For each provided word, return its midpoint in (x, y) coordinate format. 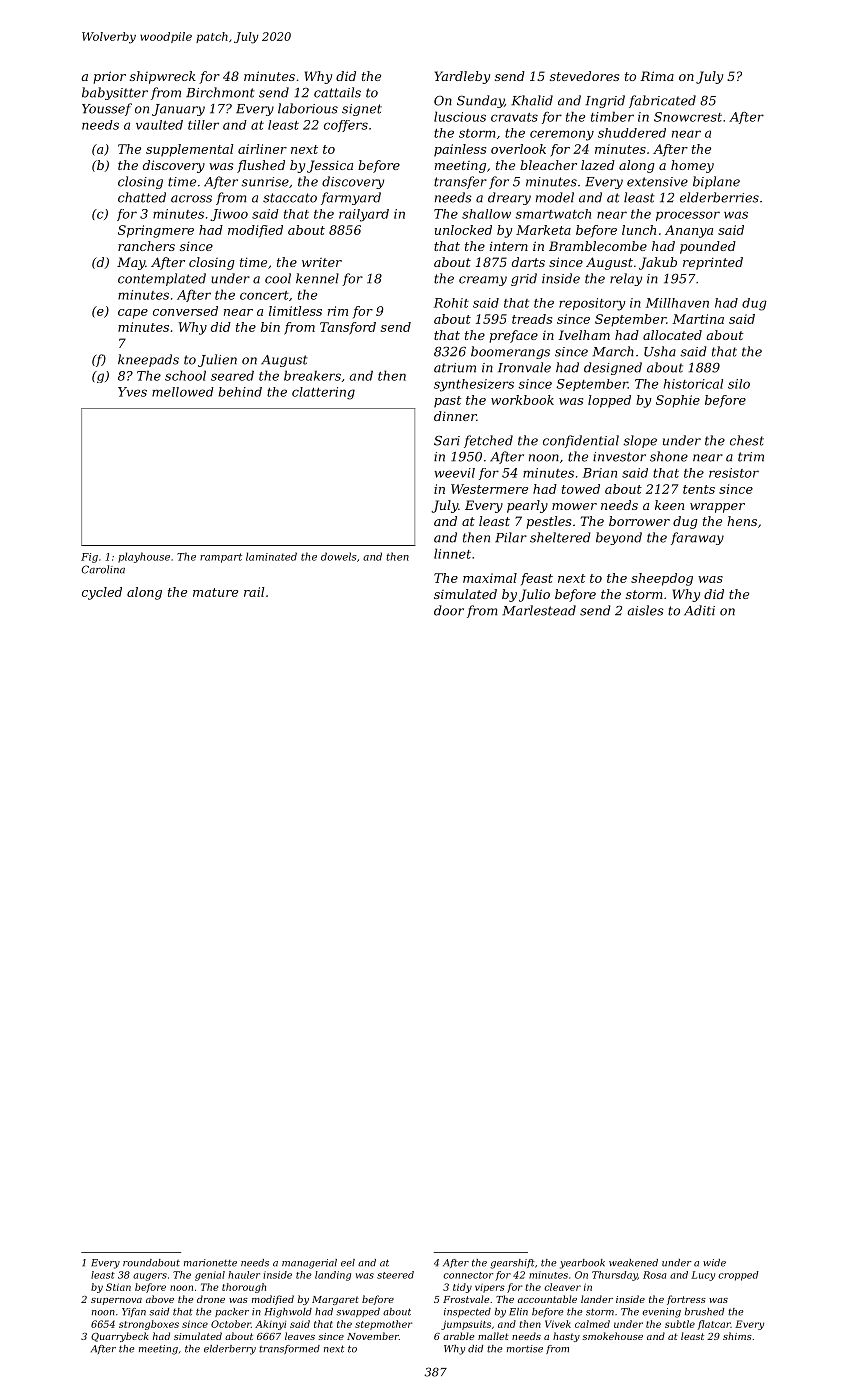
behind (240, 392)
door (449, 610)
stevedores (584, 76)
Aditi (699, 610)
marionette (210, 1263)
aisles (645, 610)
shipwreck (163, 77)
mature (215, 592)
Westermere (489, 489)
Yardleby (462, 77)
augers (150, 1277)
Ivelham (584, 335)
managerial (309, 1264)
